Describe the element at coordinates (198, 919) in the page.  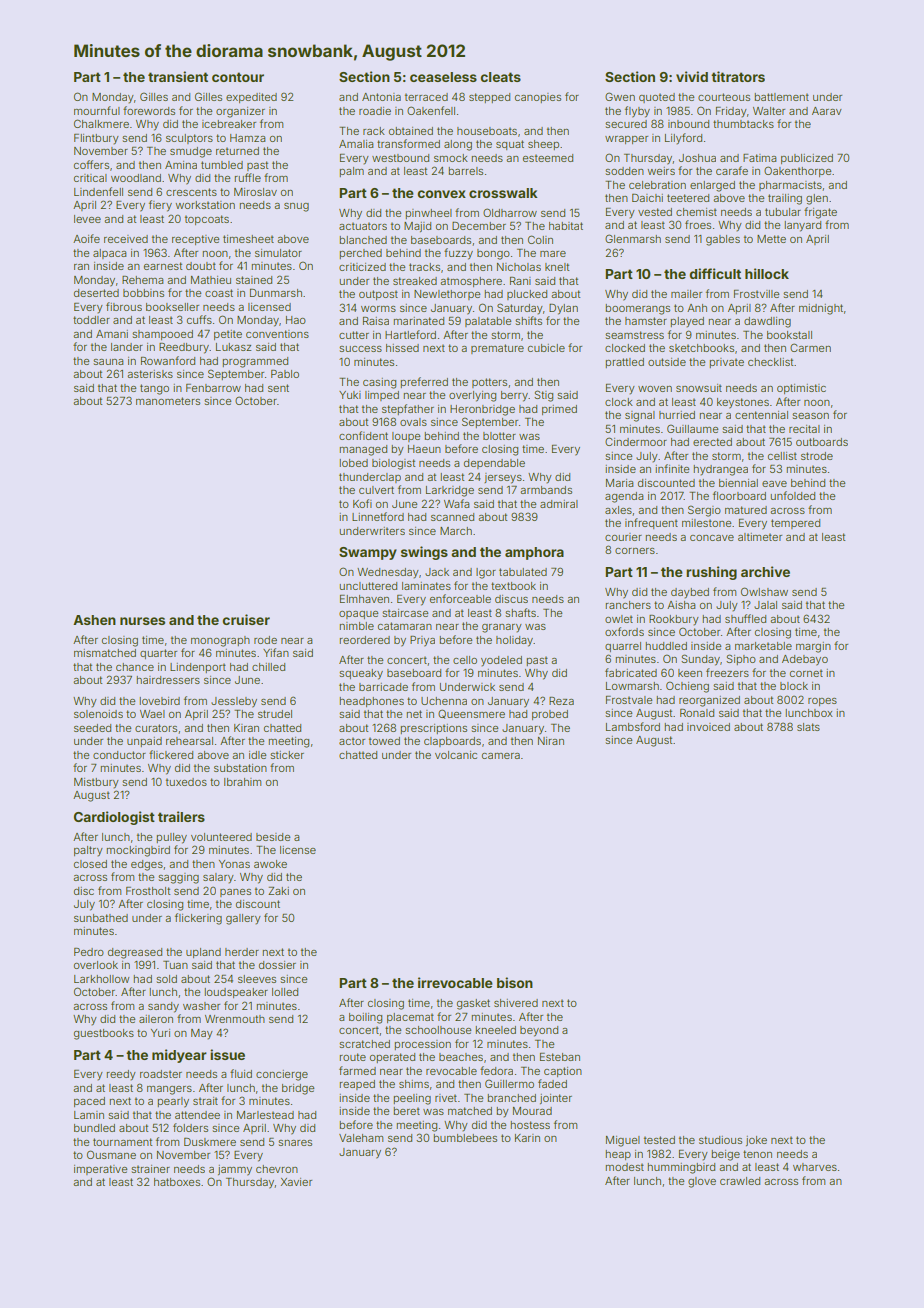
I see `flickering` at that location.
